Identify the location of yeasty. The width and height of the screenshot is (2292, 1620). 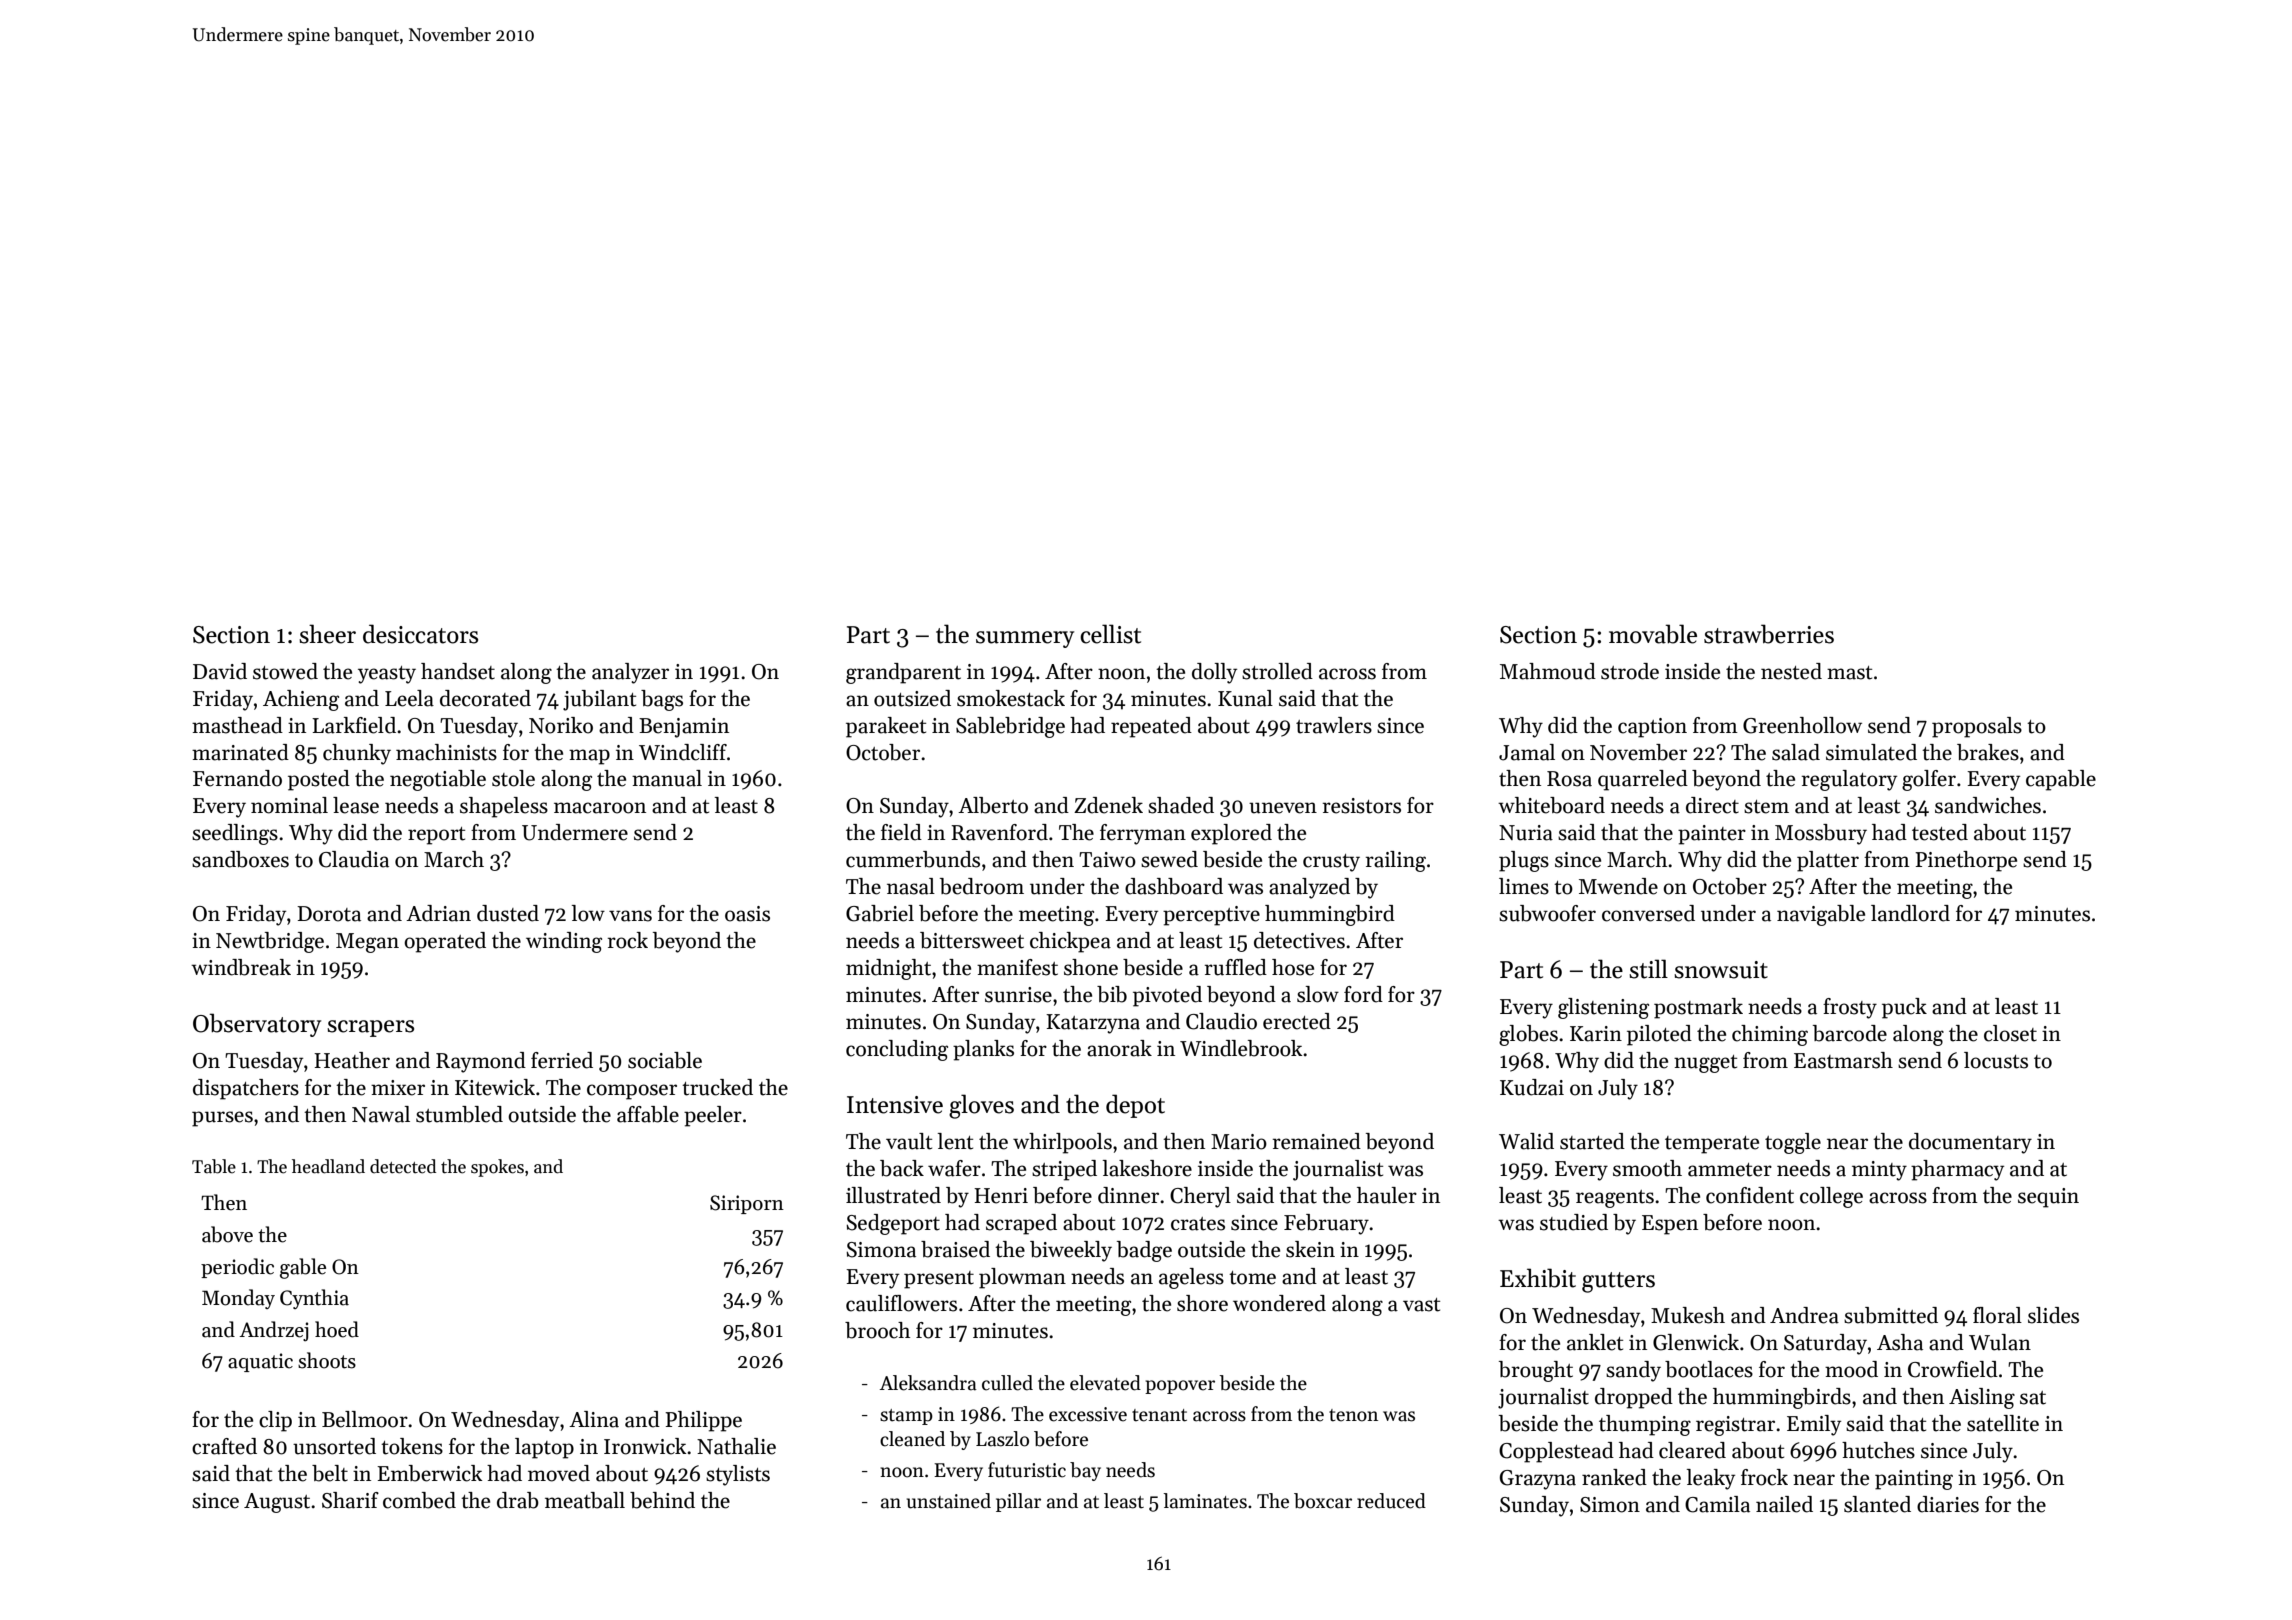
(387, 675).
